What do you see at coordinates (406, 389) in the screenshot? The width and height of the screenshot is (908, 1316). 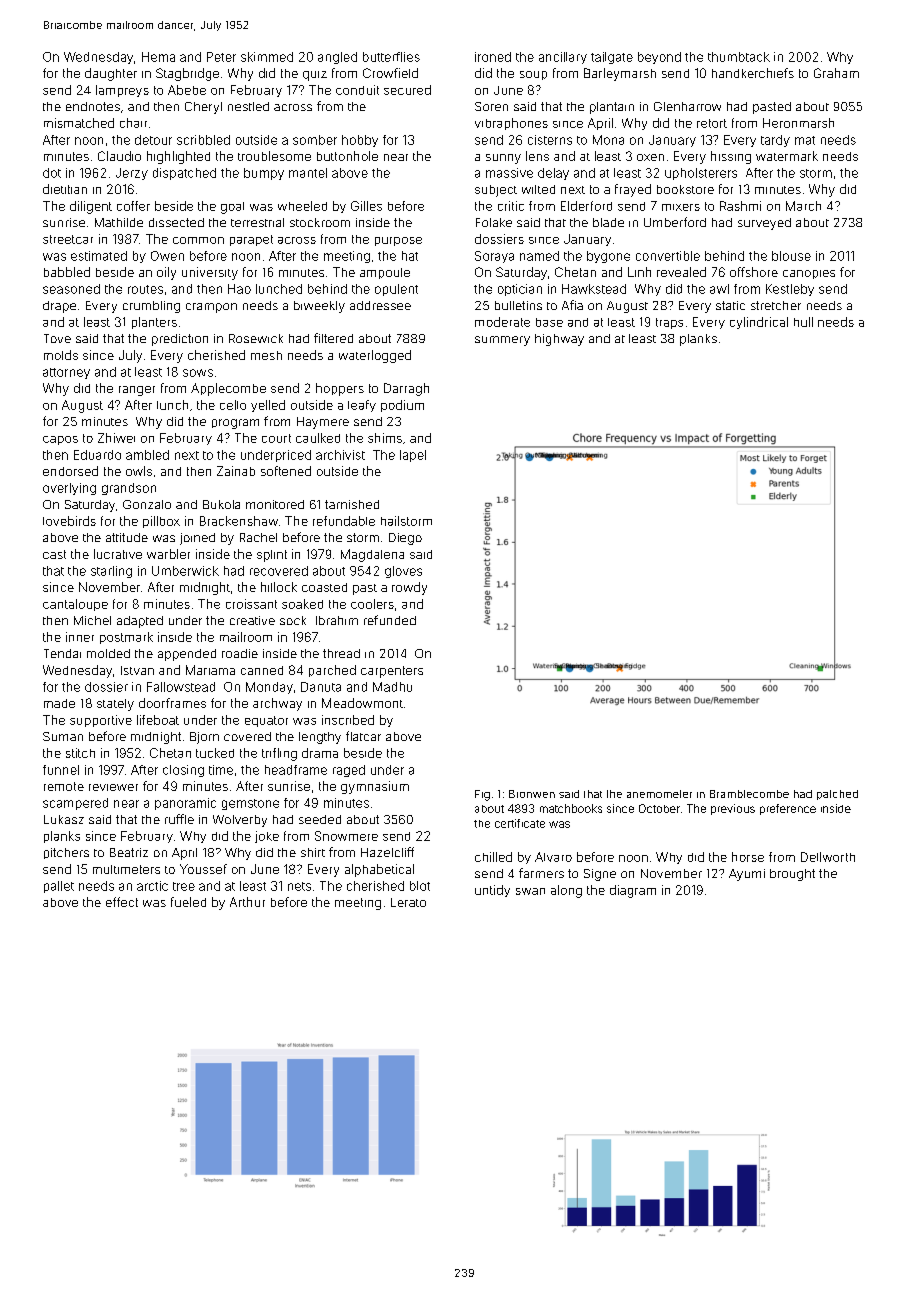 I see `Darragh` at bounding box center [406, 389].
